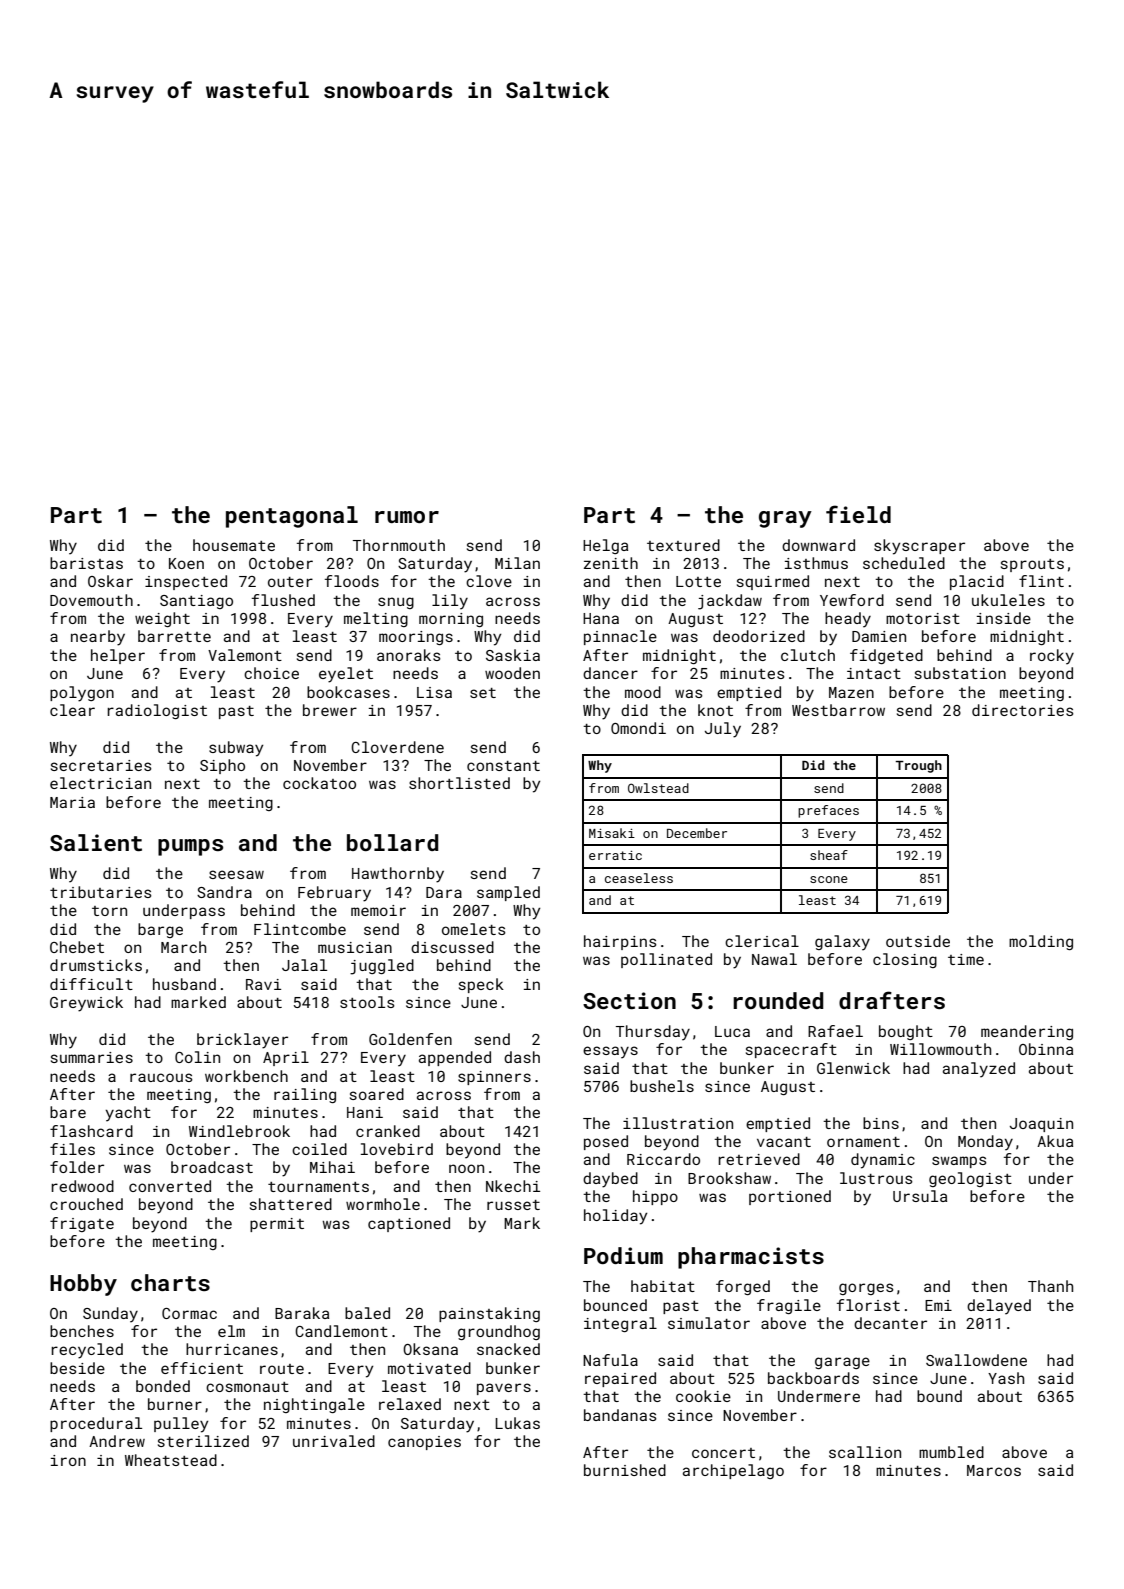 The width and height of the screenshot is (1124, 1589). Describe the element at coordinates (86, 563) in the screenshot. I see `baristas` at that location.
